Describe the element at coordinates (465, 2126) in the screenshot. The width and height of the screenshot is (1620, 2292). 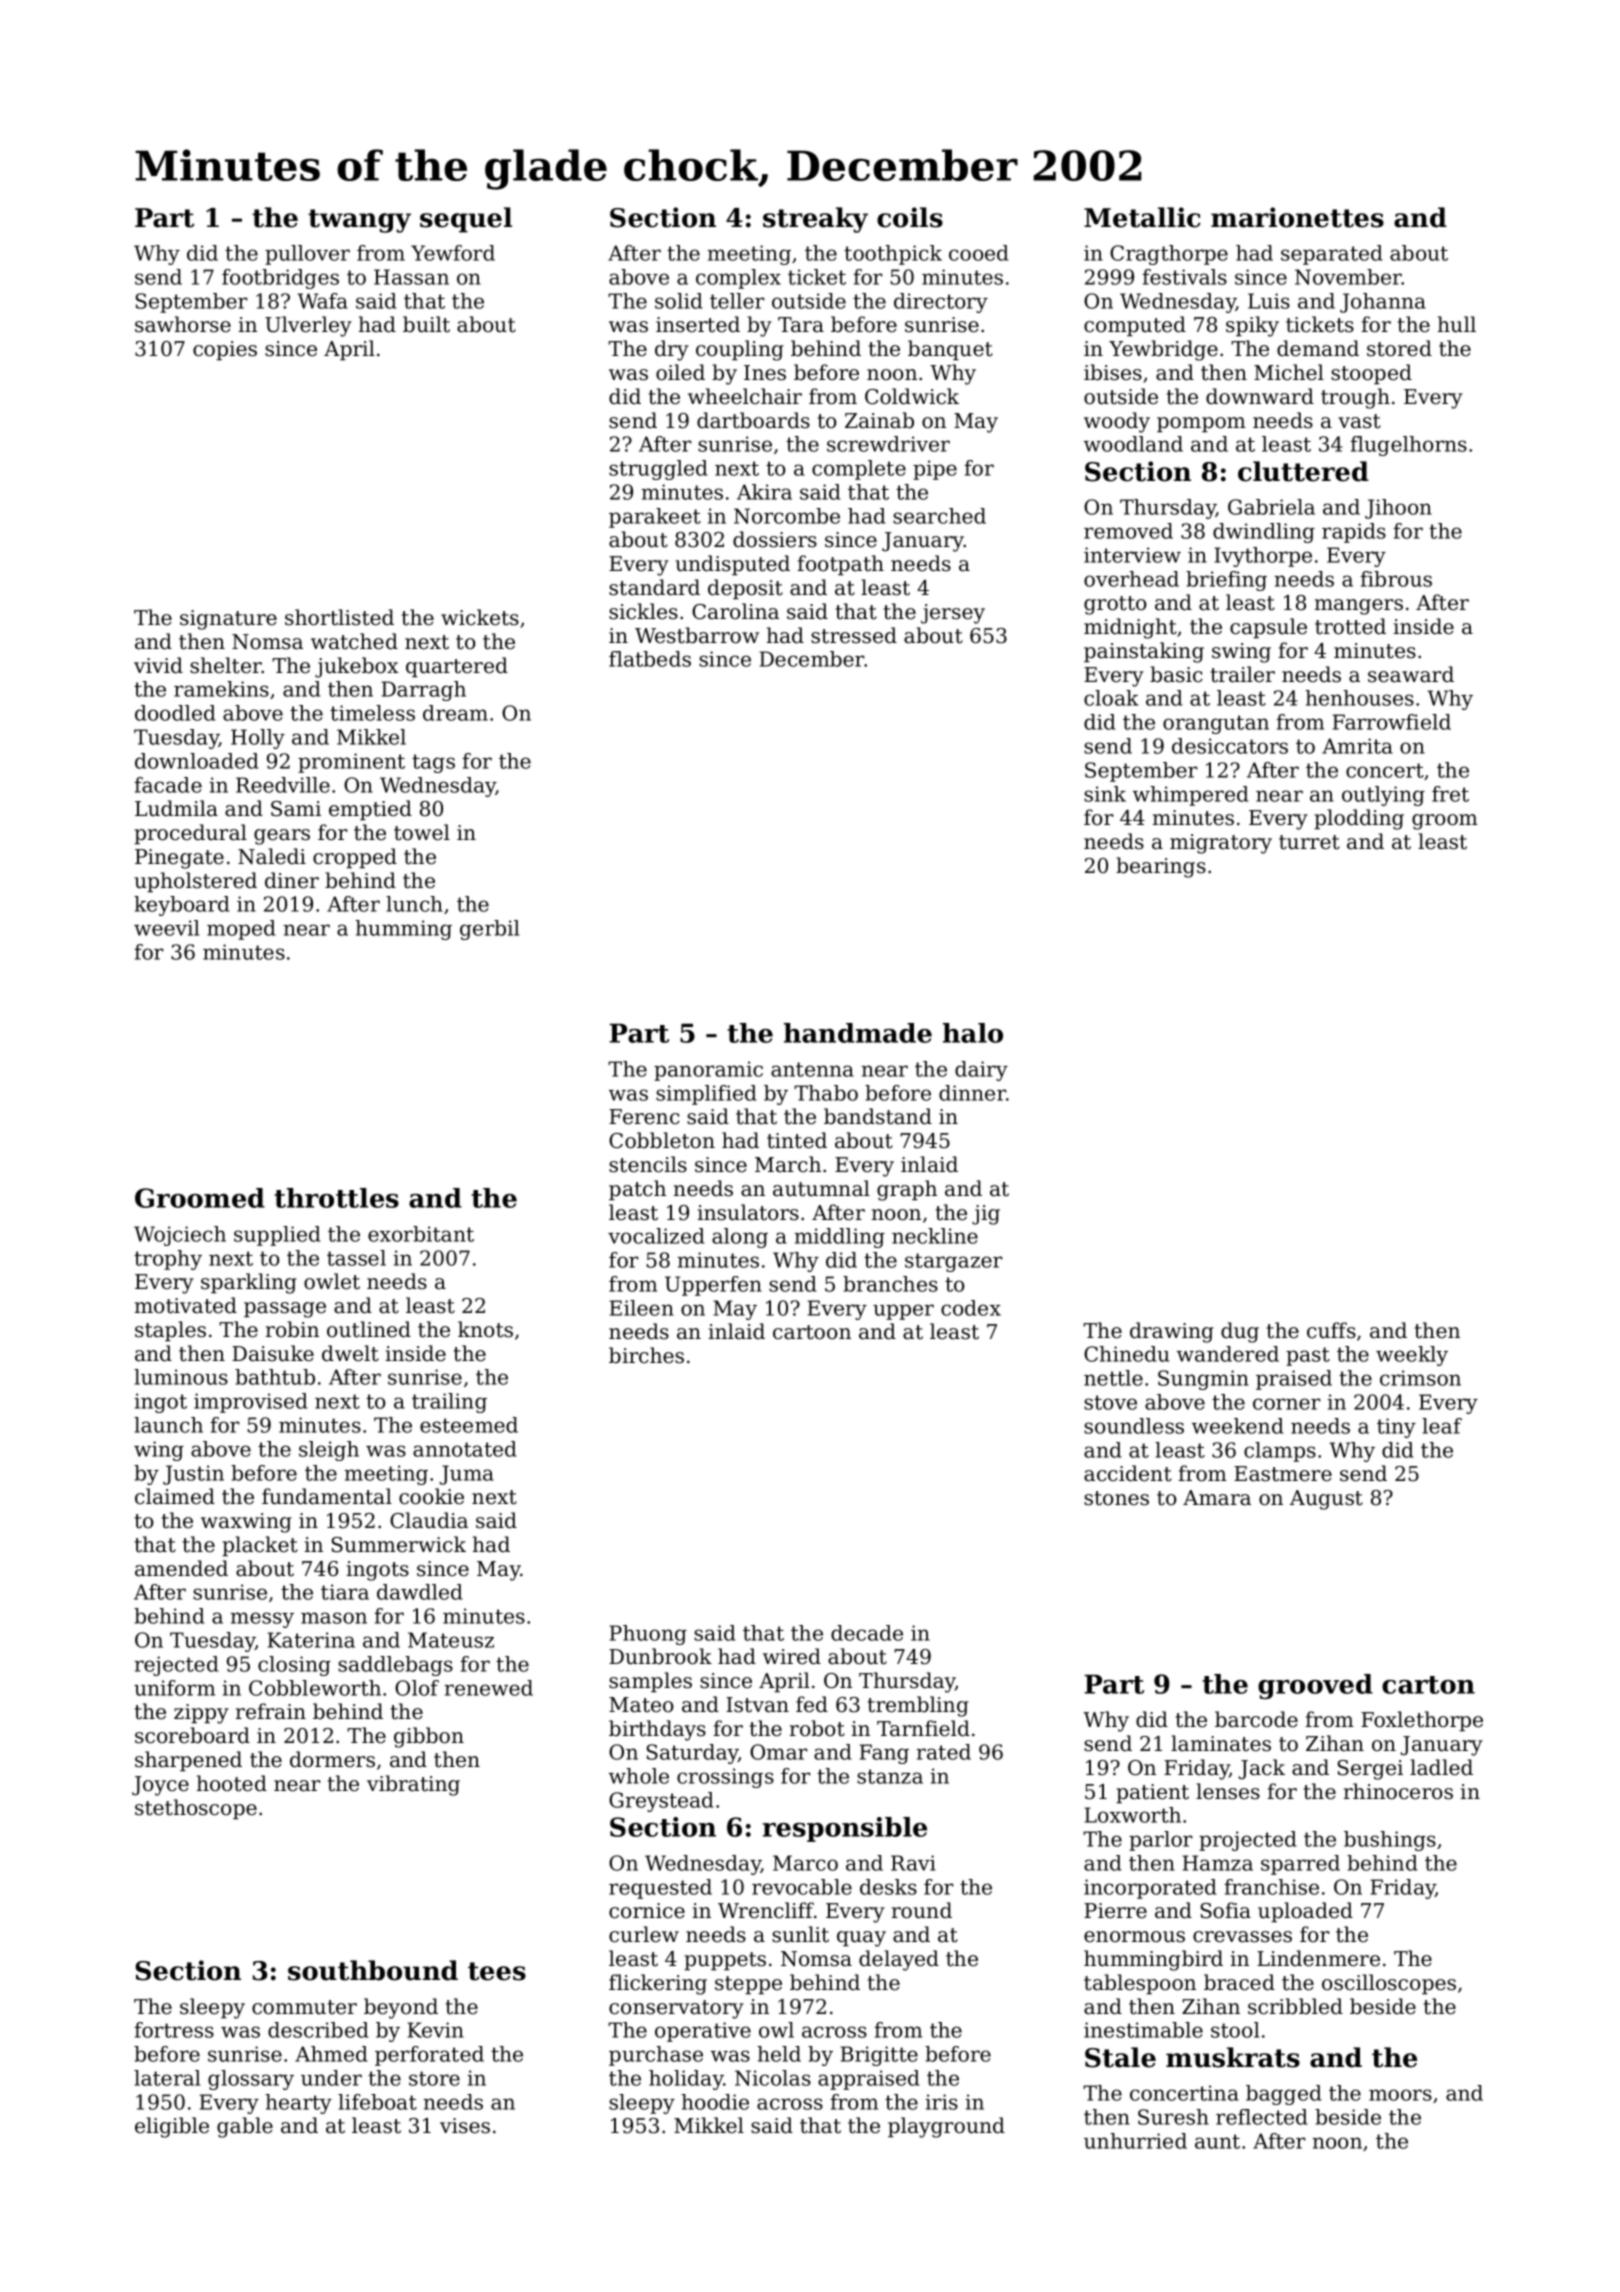
I see `vises` at that location.
